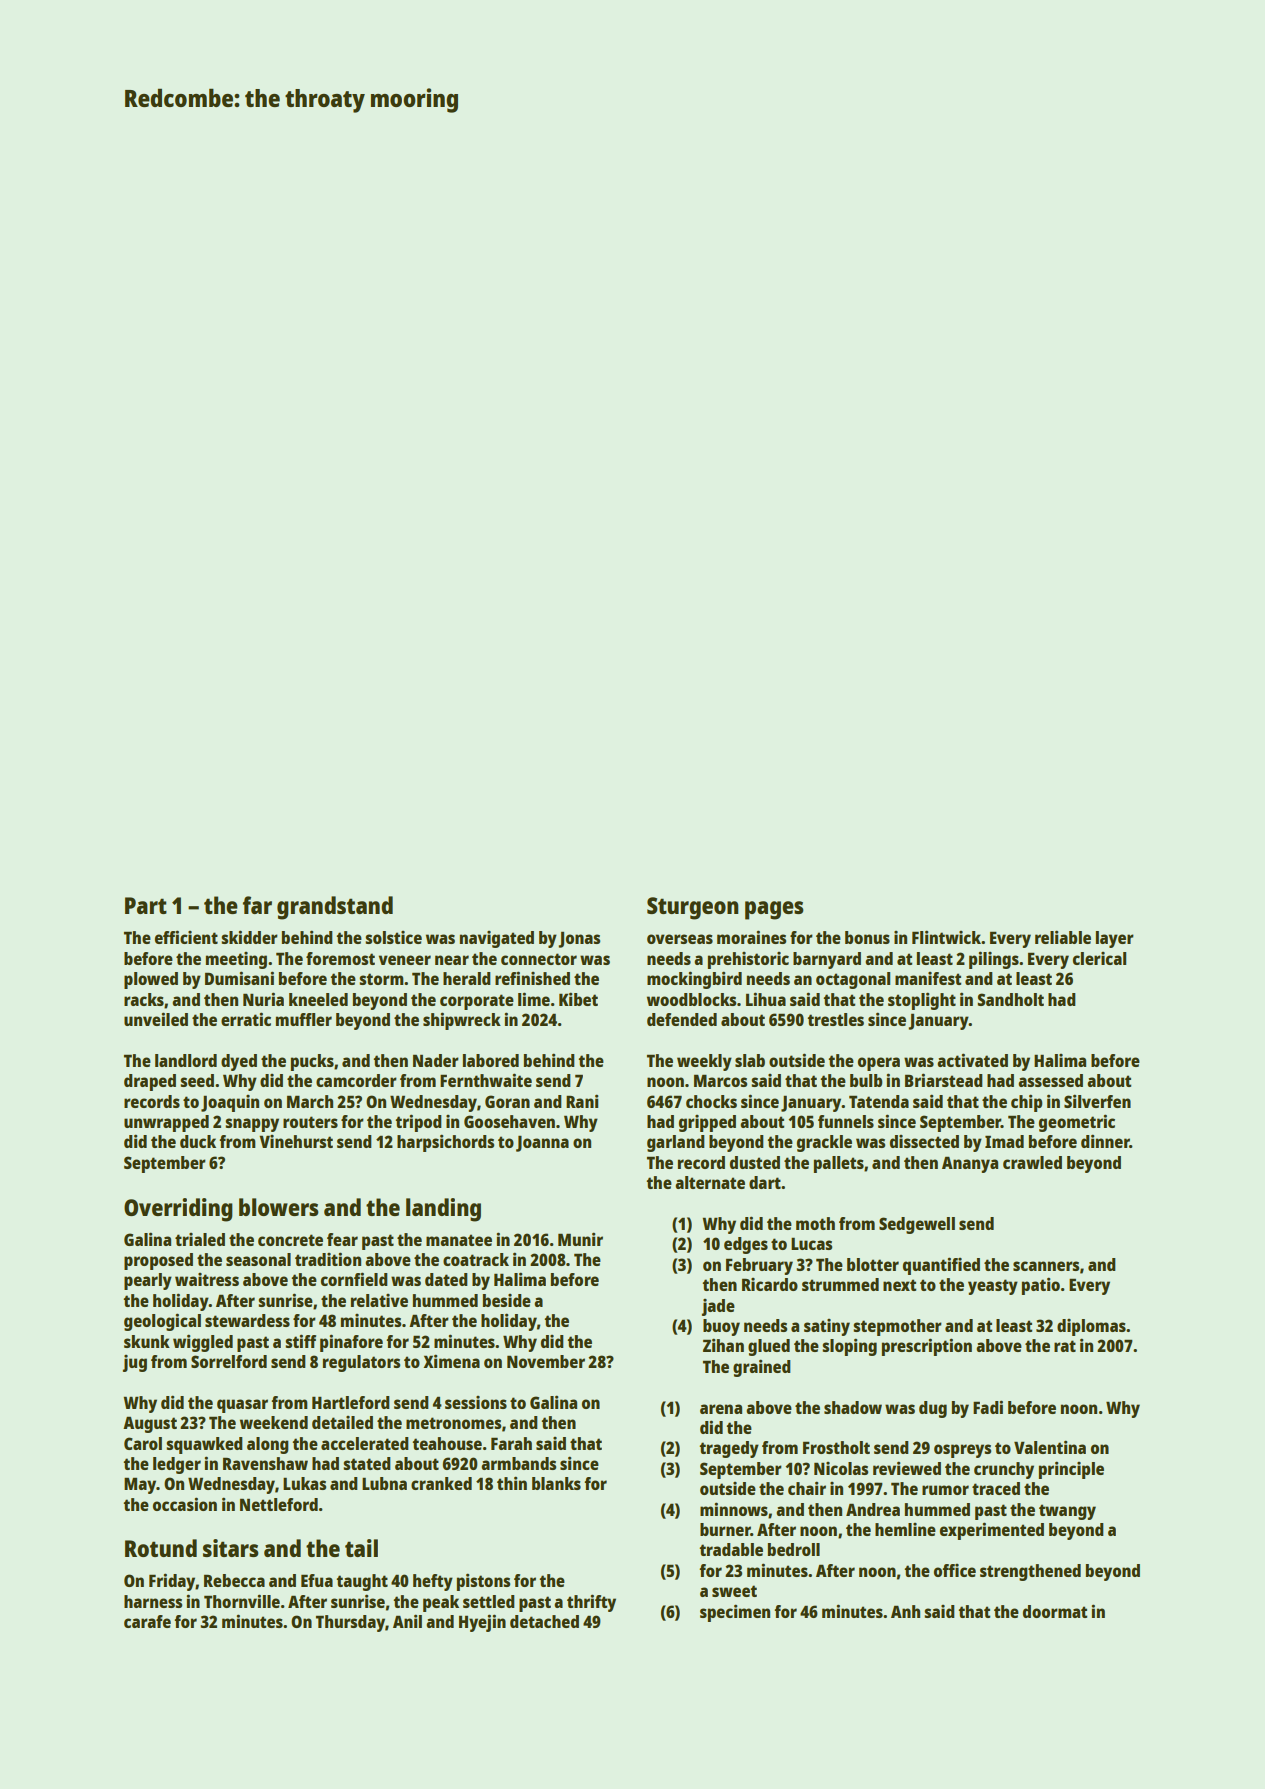 This screenshot has width=1265, height=1789. Describe the element at coordinates (718, 1307) in the screenshot. I see `jade` at that location.
